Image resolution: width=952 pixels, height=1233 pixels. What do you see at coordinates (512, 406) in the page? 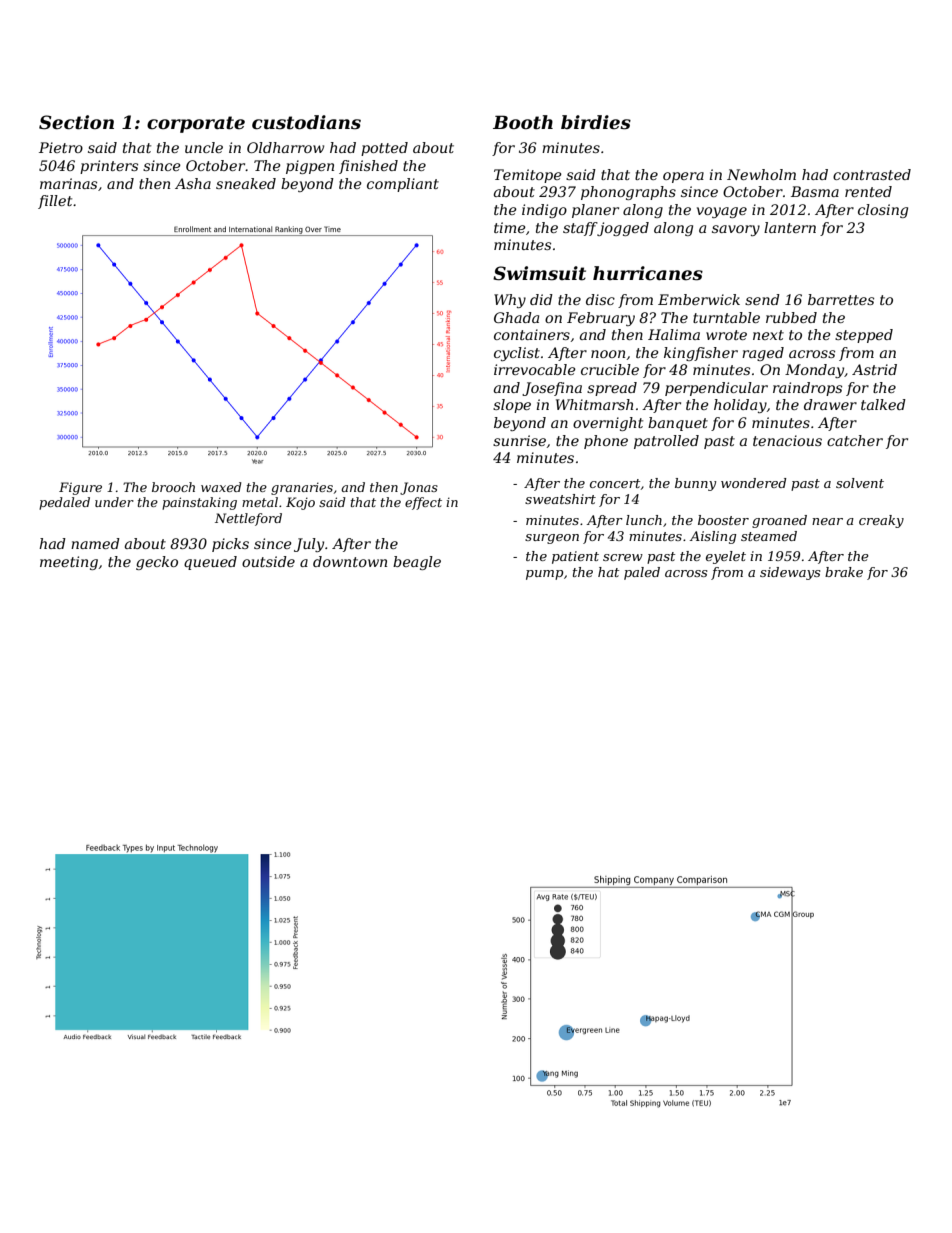
I see `slope` at bounding box center [512, 406].
